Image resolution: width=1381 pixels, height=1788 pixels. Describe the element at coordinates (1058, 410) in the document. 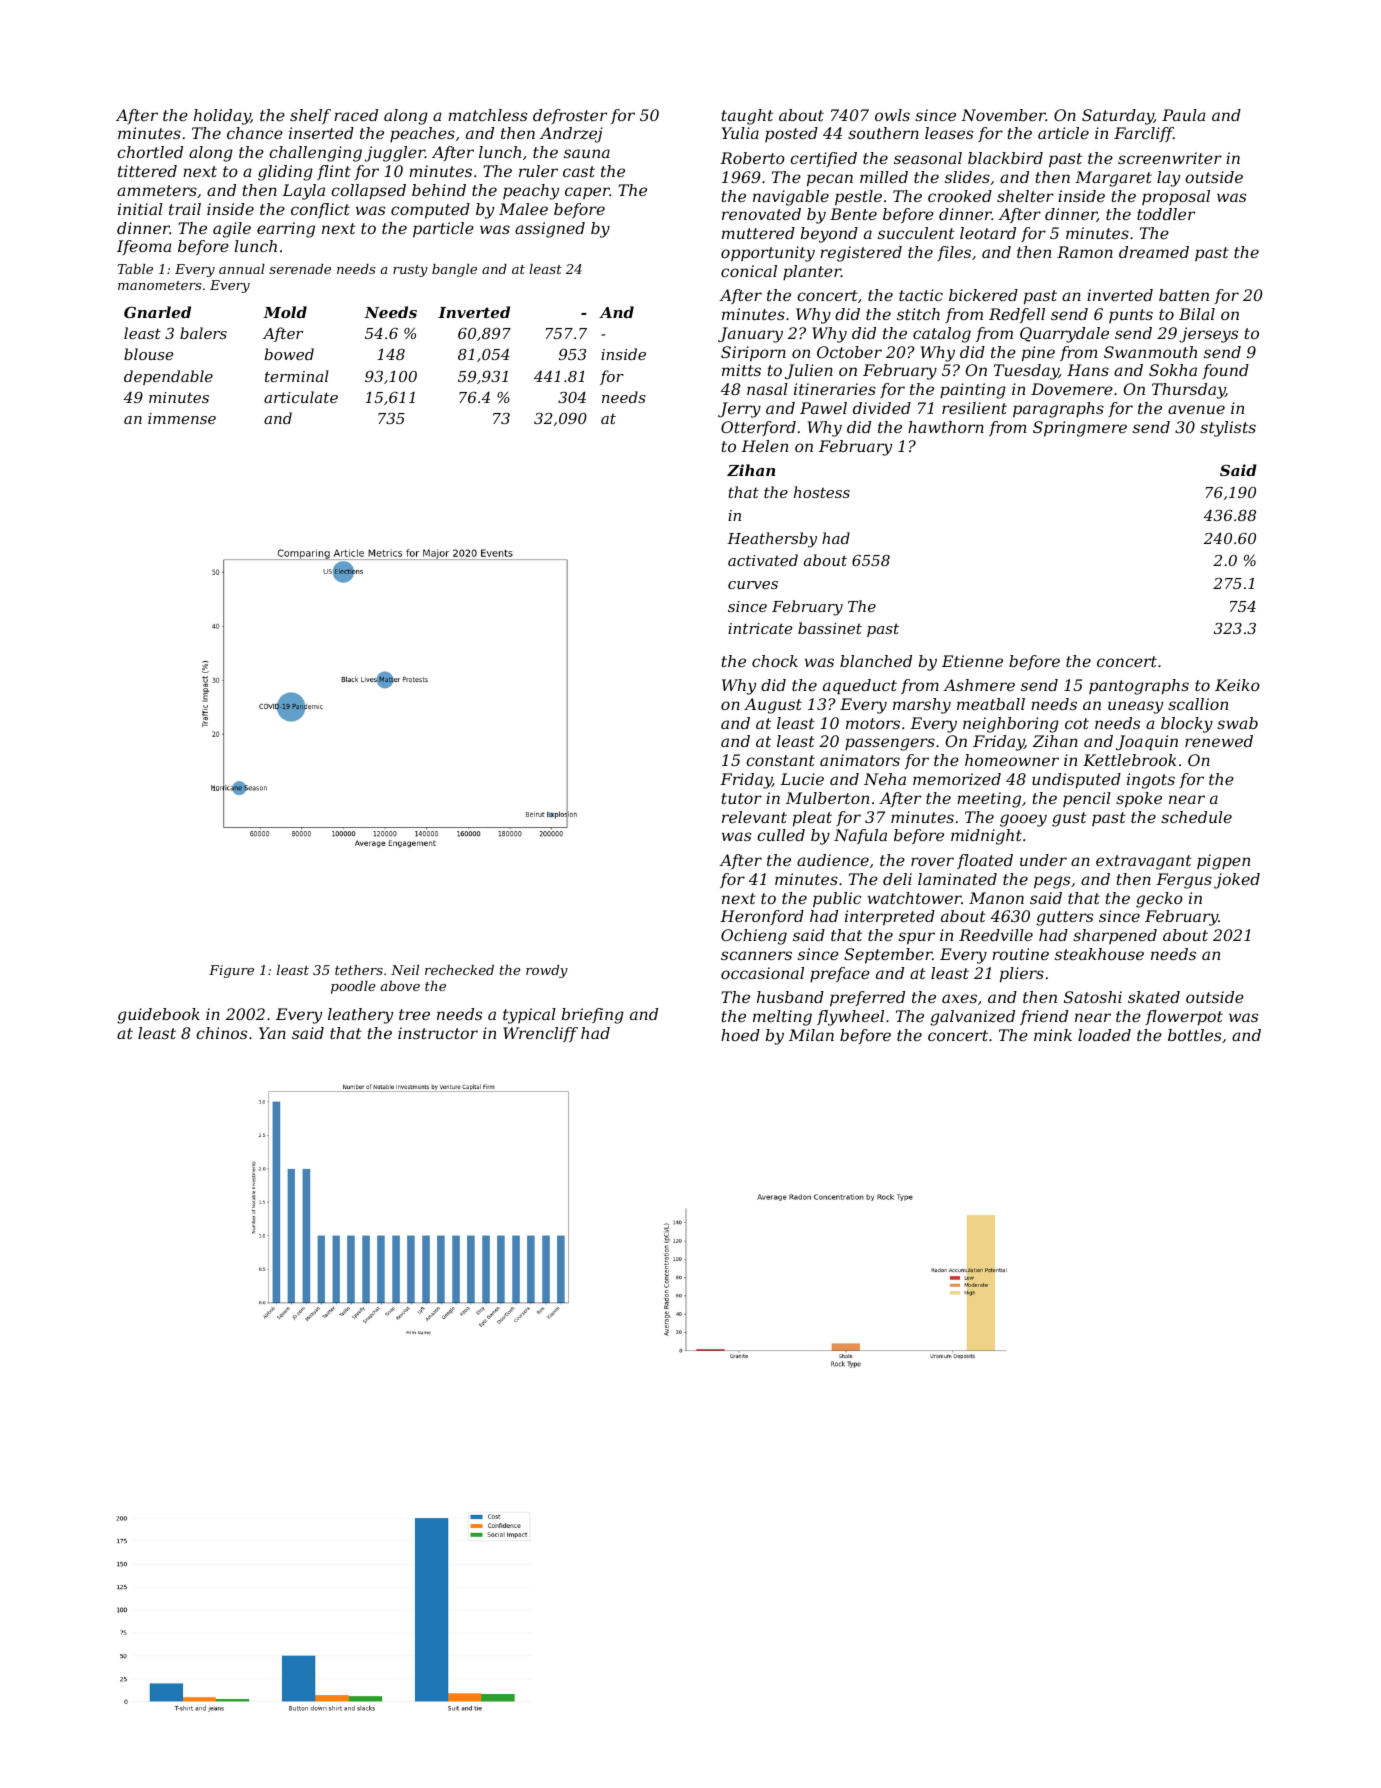

I see `paragraphs` at that location.
